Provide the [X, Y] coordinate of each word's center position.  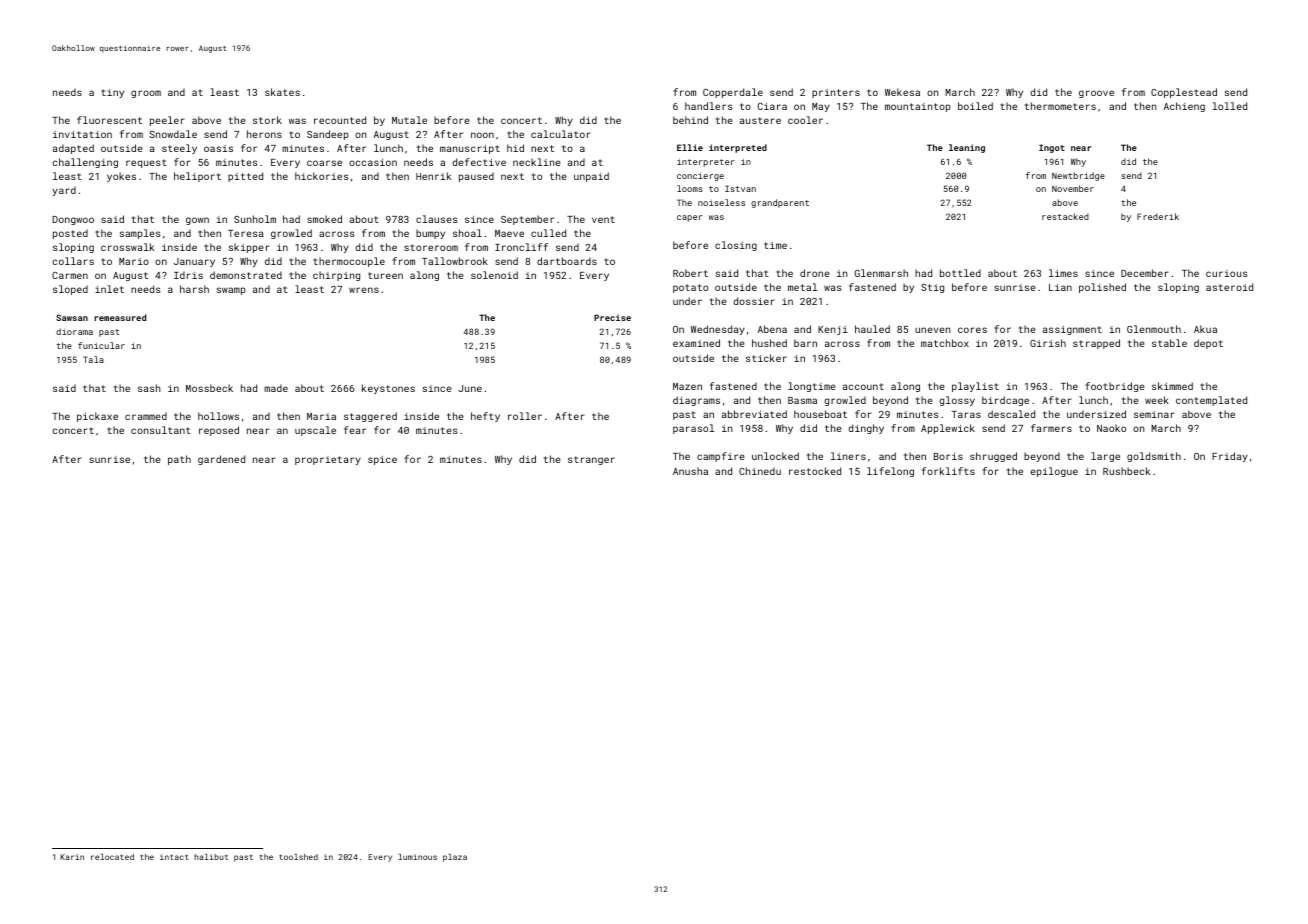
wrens [364, 290]
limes [1063, 273]
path [179, 460]
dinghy [866, 429]
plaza [455, 858]
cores [972, 330]
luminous [417, 857]
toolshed [298, 857]
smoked [324, 219]
